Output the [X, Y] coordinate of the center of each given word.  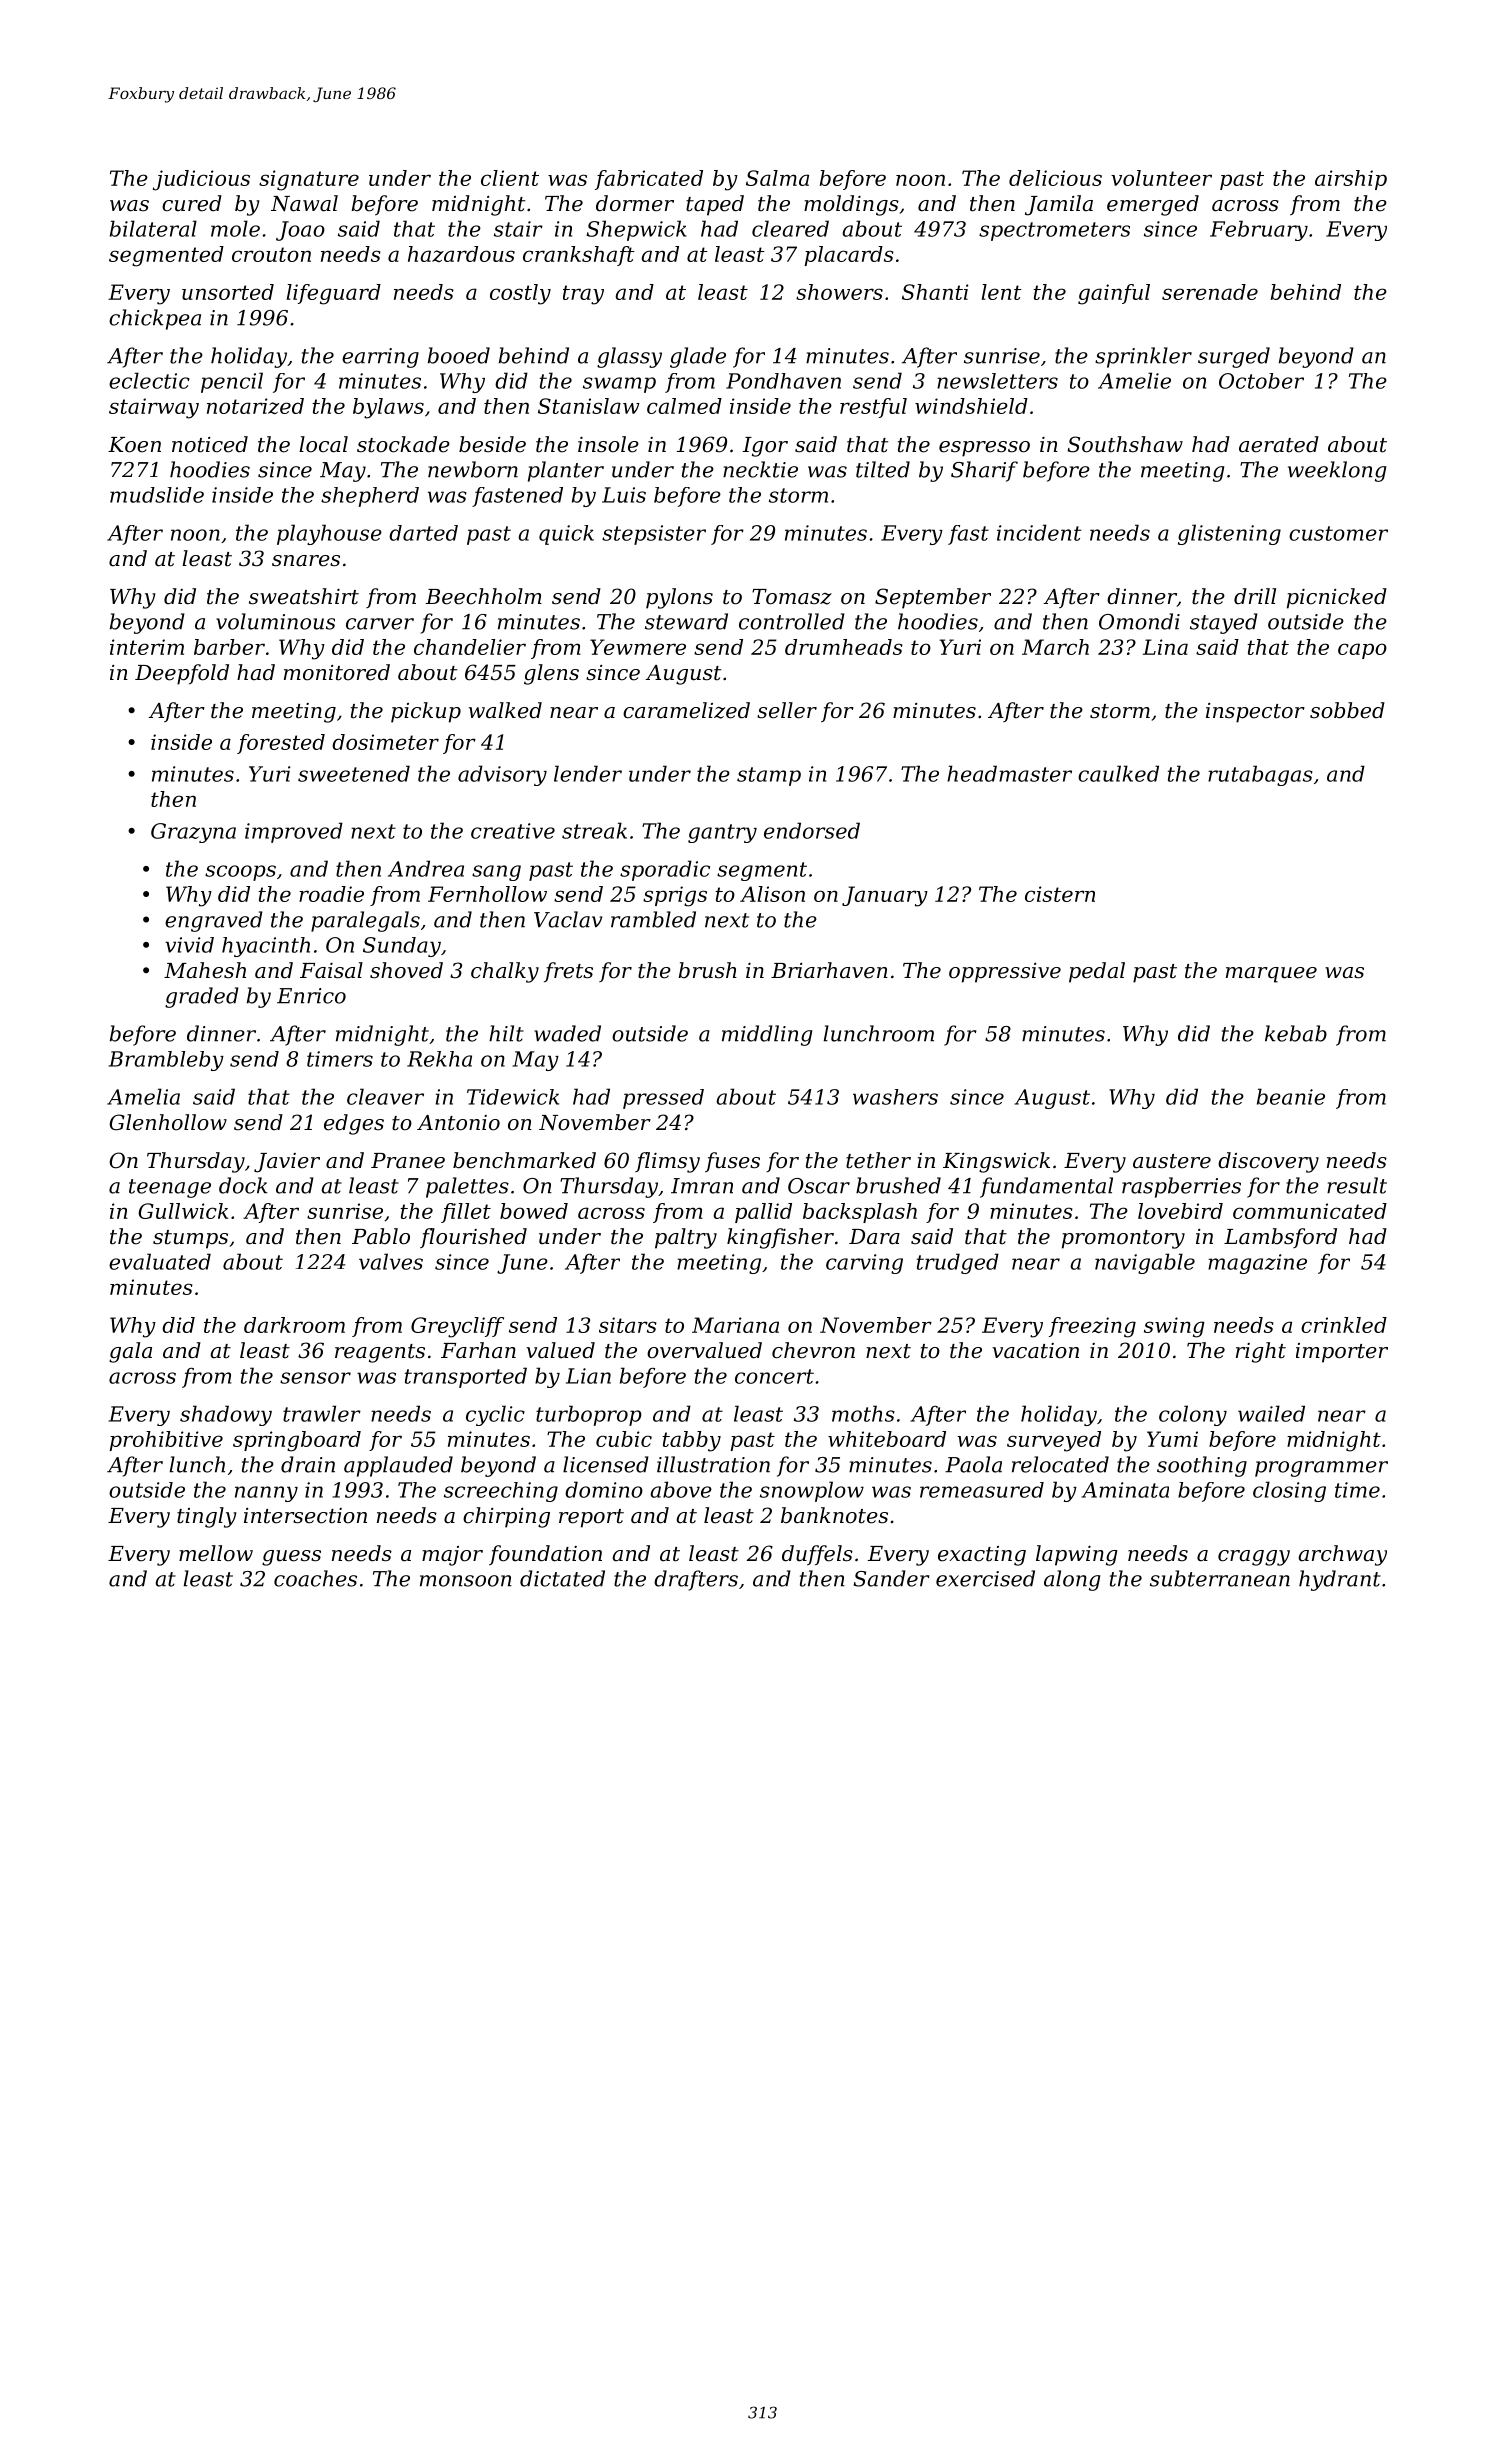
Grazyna [193, 833]
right [1261, 1352]
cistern [1060, 894]
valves [391, 1261]
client [510, 178]
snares [306, 561]
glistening [1229, 534]
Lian [588, 1376]
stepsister [654, 535]
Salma [777, 178]
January [885, 896]
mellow [216, 1553]
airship [1351, 180]
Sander [891, 1578]
